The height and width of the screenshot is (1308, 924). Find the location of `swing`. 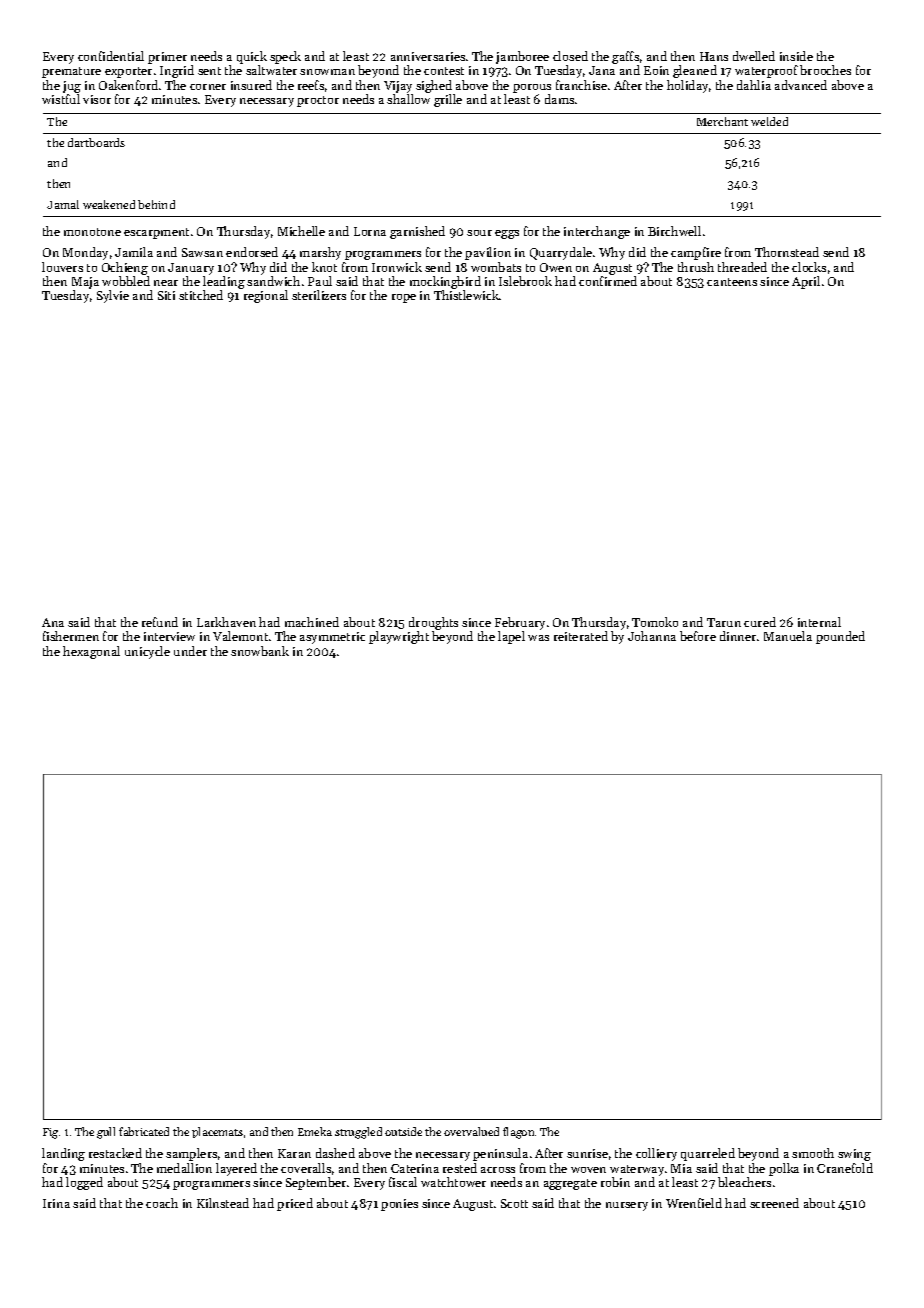

swing is located at coordinates (854, 1155).
